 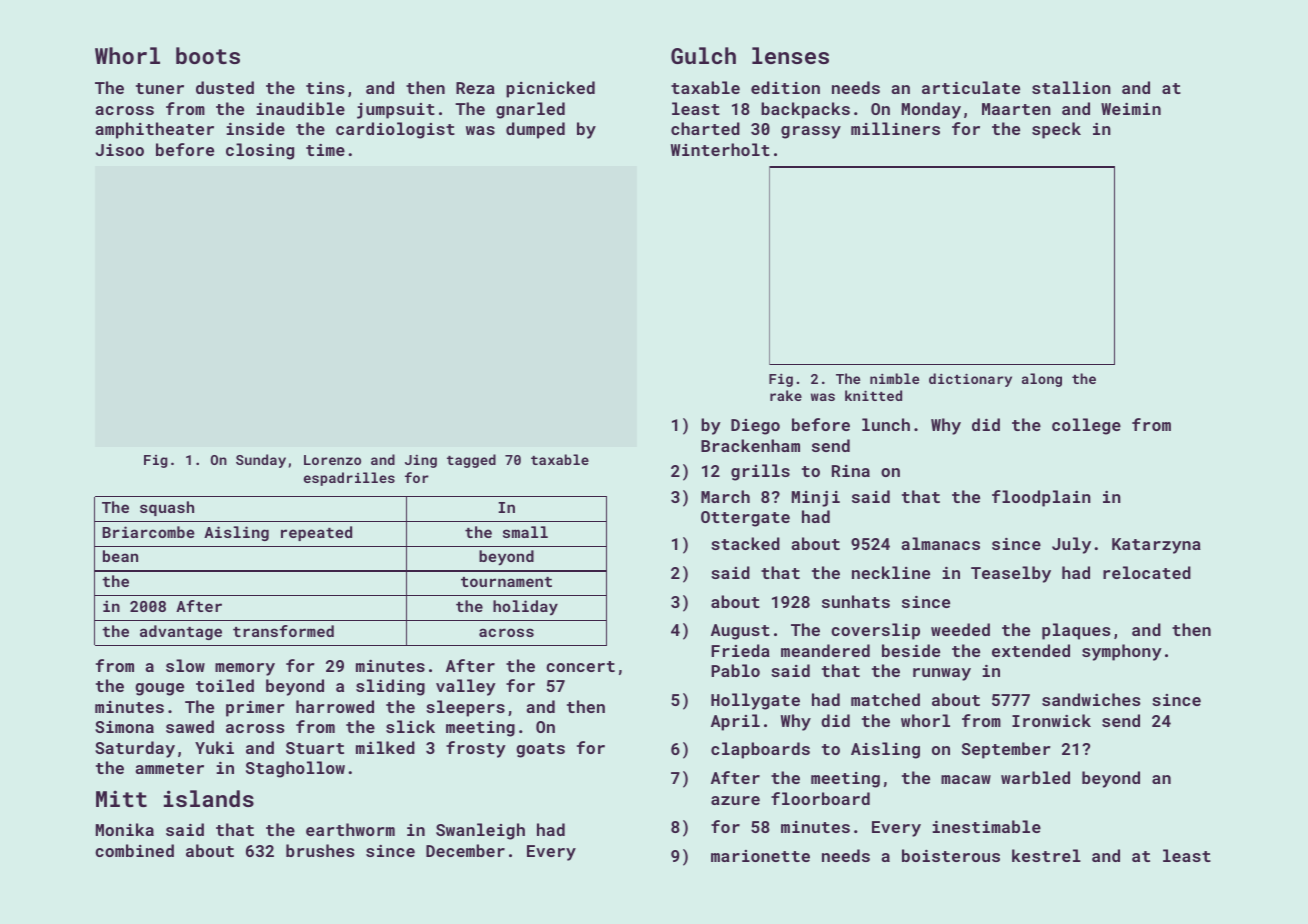 What do you see at coordinates (160, 88) in the screenshot?
I see `tuner` at bounding box center [160, 88].
